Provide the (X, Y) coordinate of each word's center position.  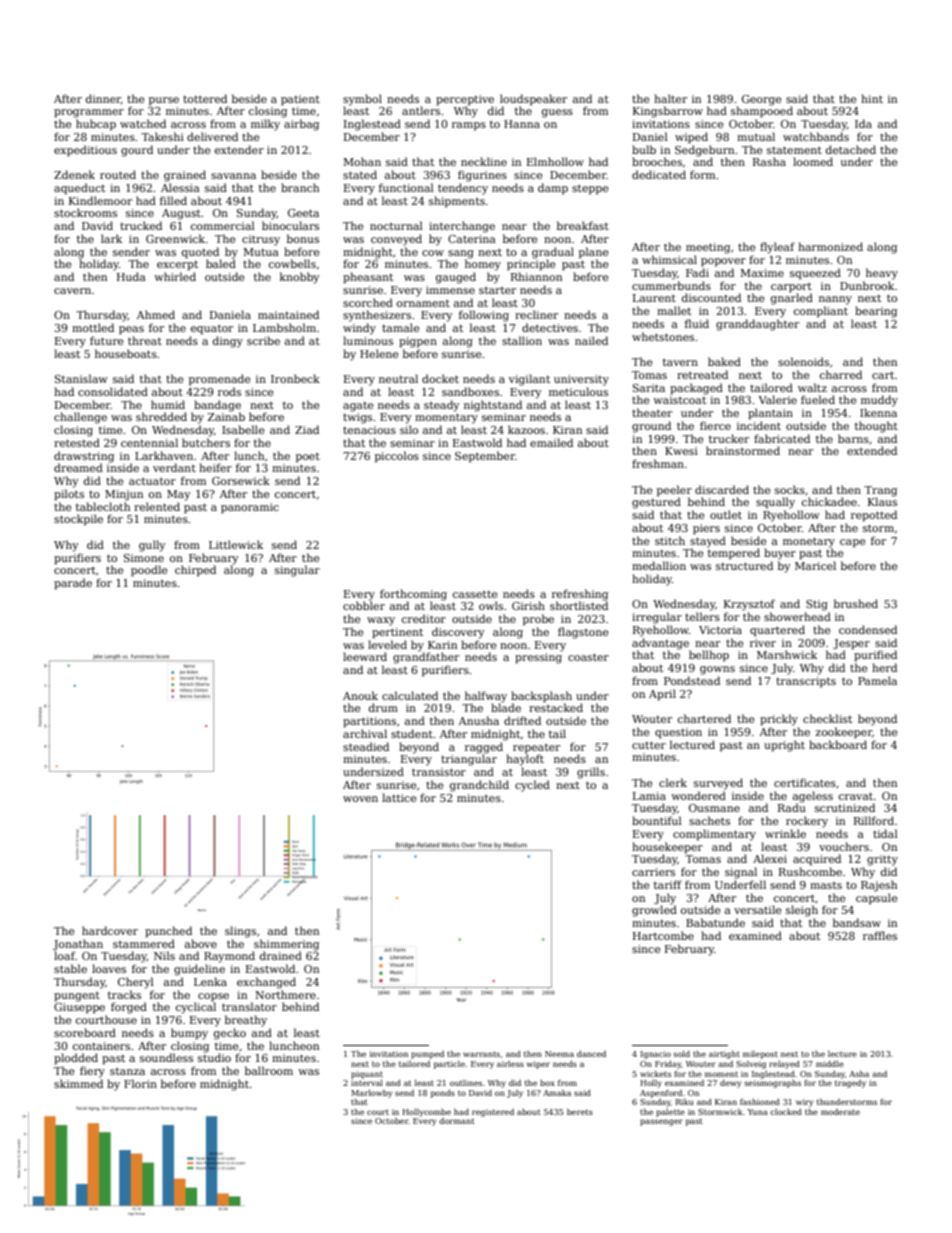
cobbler (364, 605)
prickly (779, 720)
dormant (457, 1121)
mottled (93, 327)
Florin (140, 1083)
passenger (661, 1122)
